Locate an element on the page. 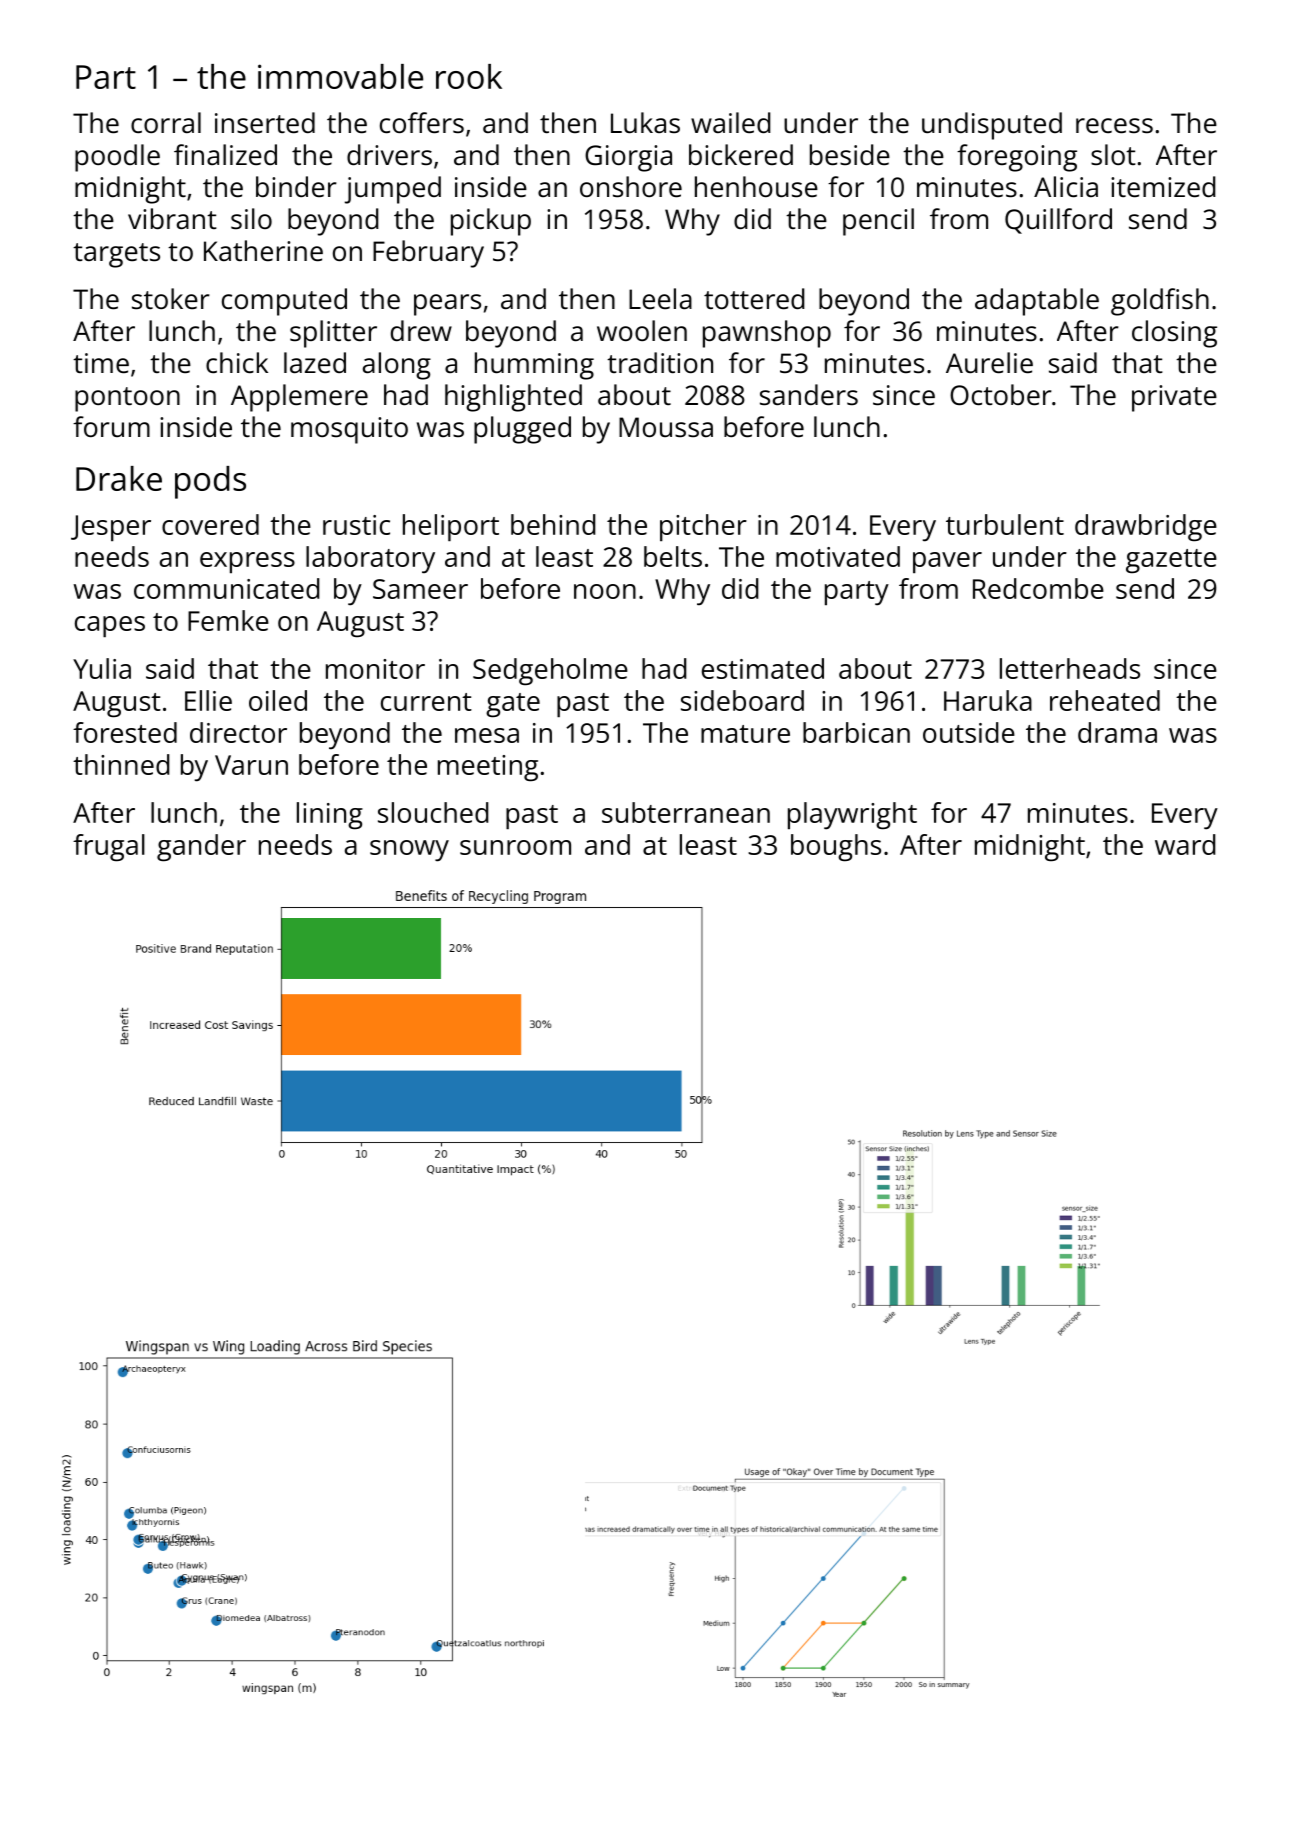 Image resolution: width=1291 pixels, height=1826 pixels. recess is located at coordinates (1114, 126).
